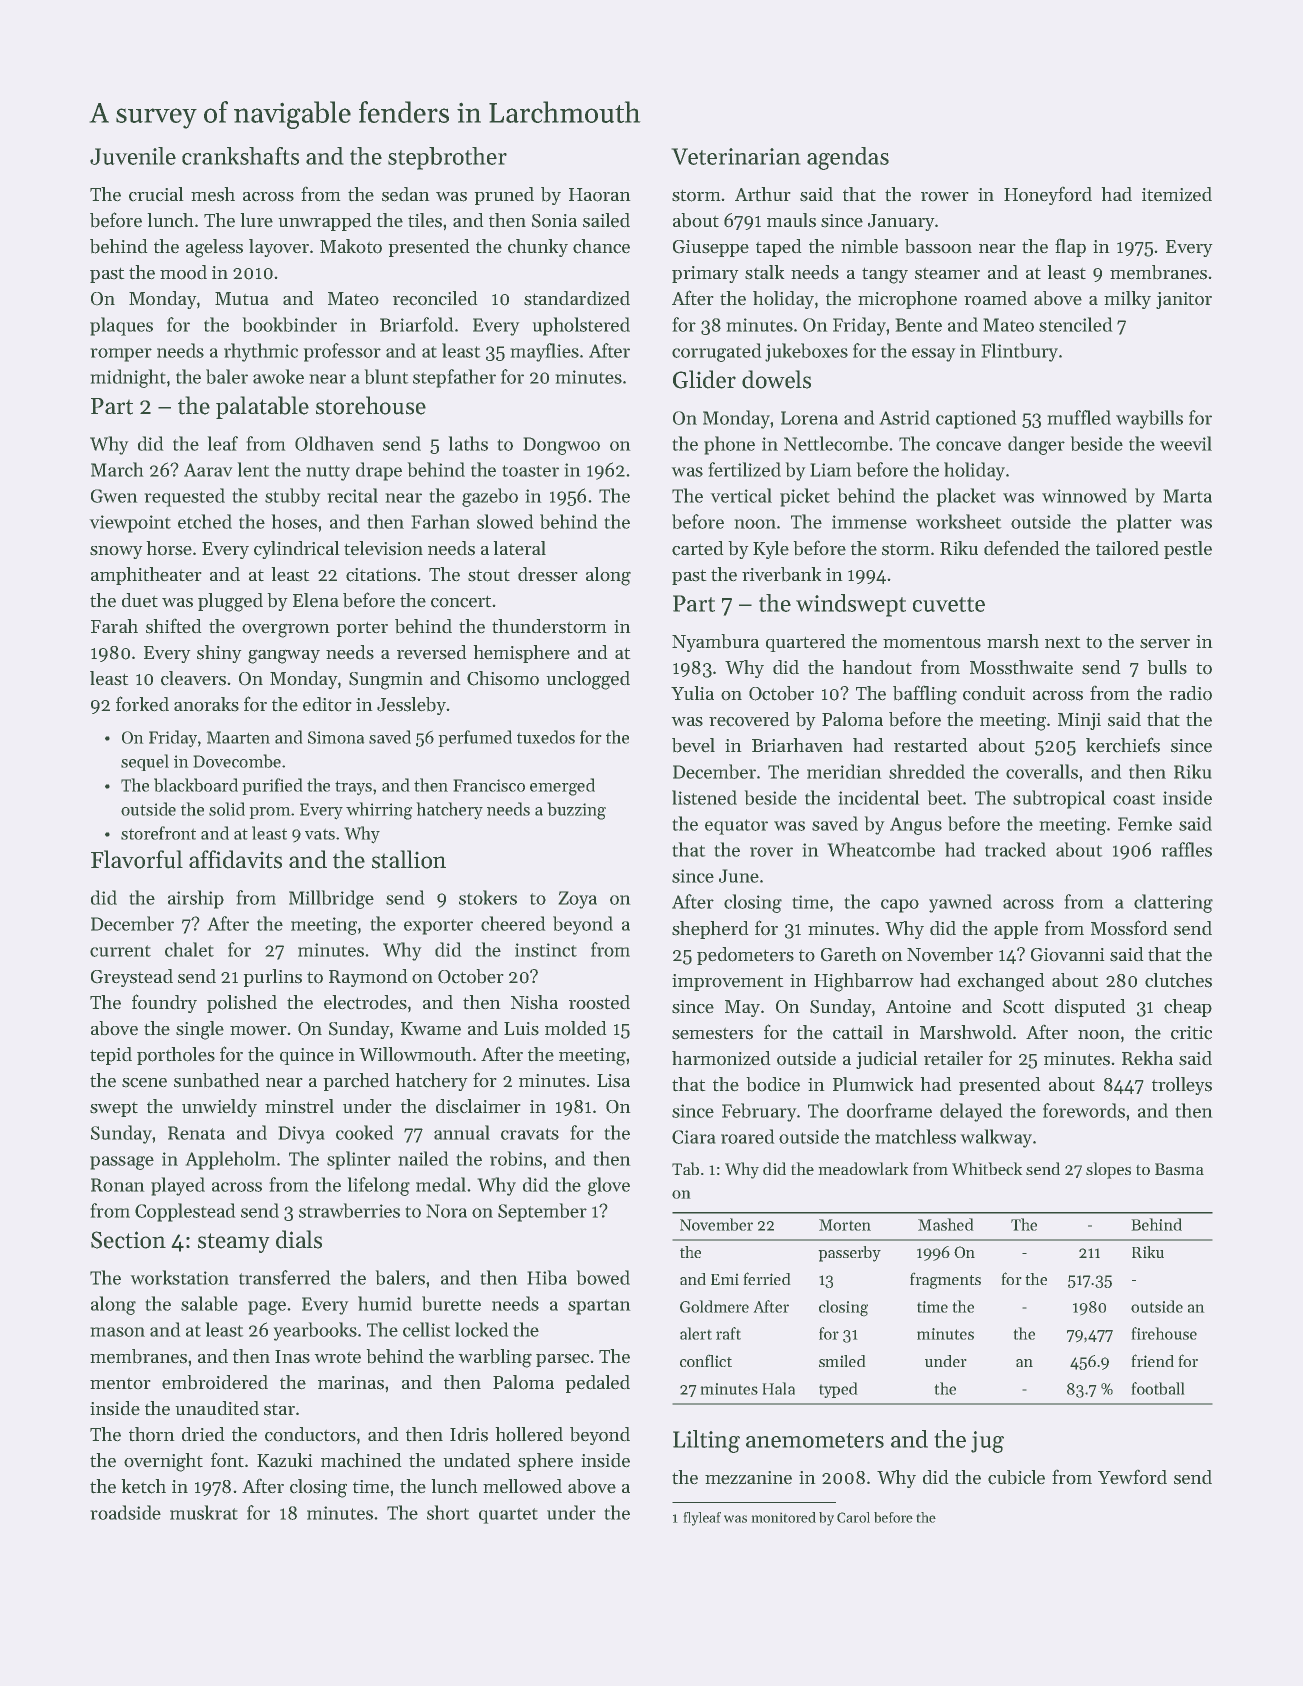 This page has height=1686, width=1303. I want to click on mentor, so click(120, 1383).
